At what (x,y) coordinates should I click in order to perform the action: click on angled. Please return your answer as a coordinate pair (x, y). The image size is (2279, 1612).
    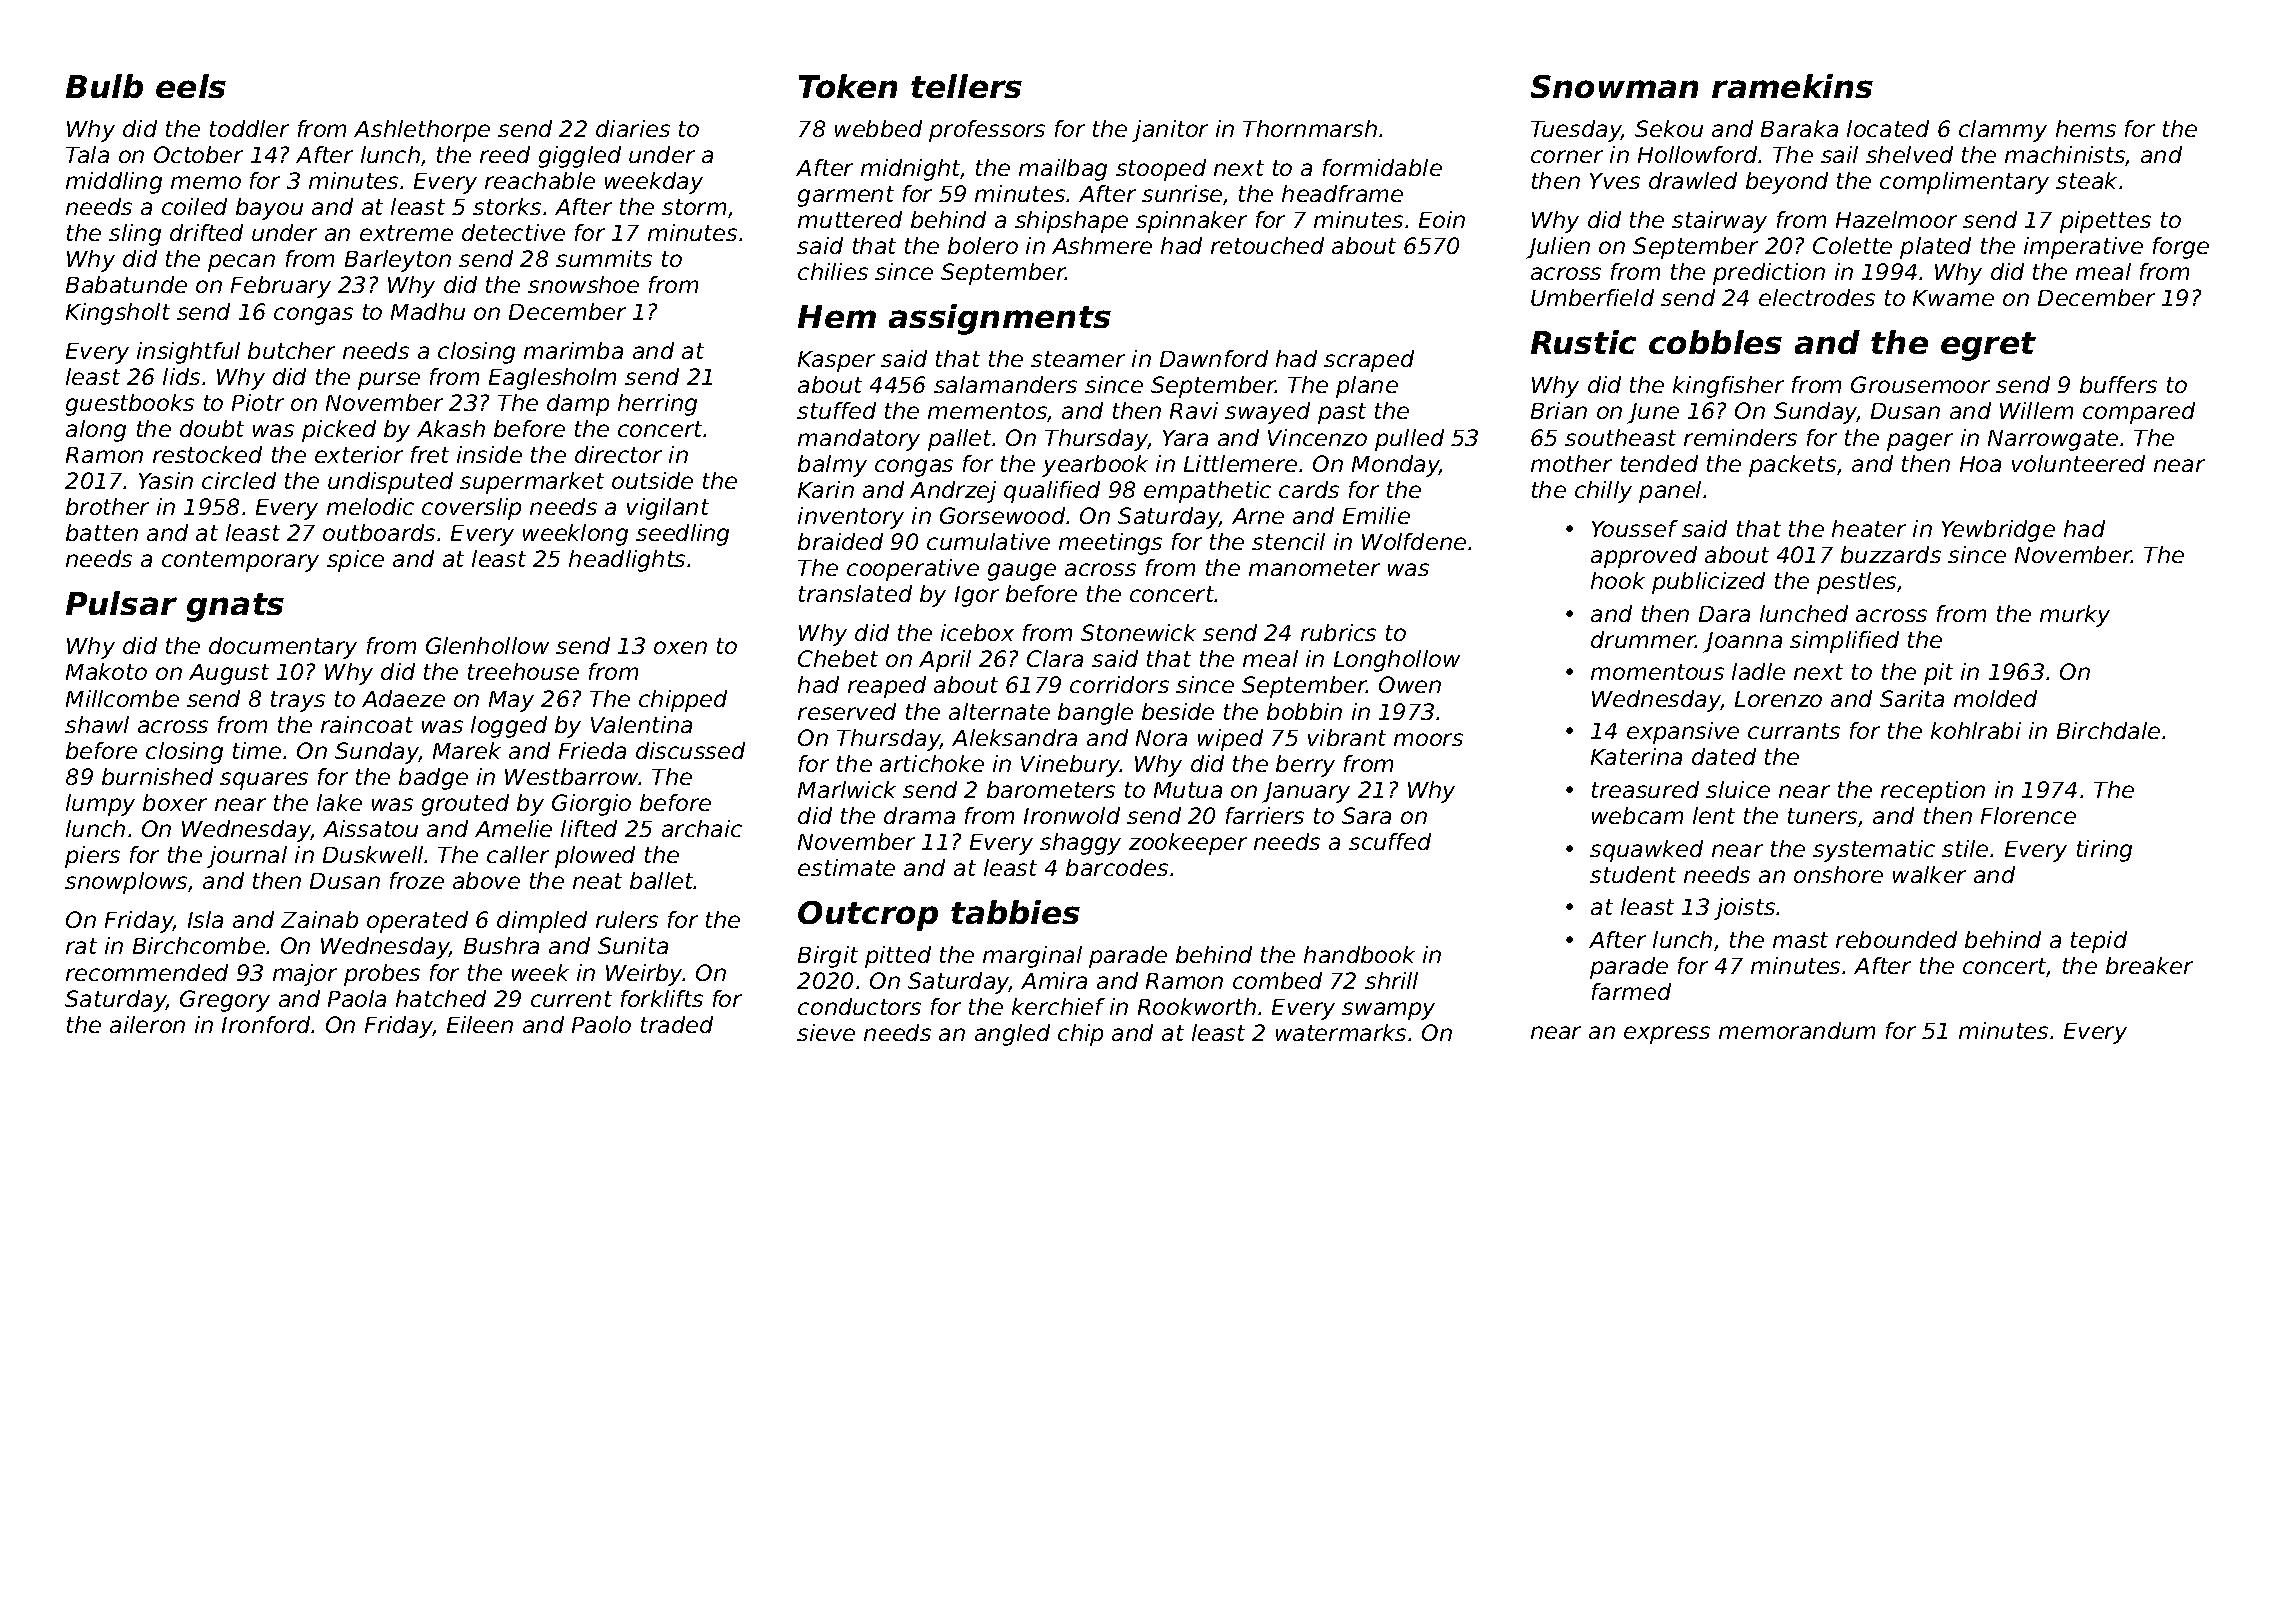
    Looking at the image, I should click on (1012, 1035).
